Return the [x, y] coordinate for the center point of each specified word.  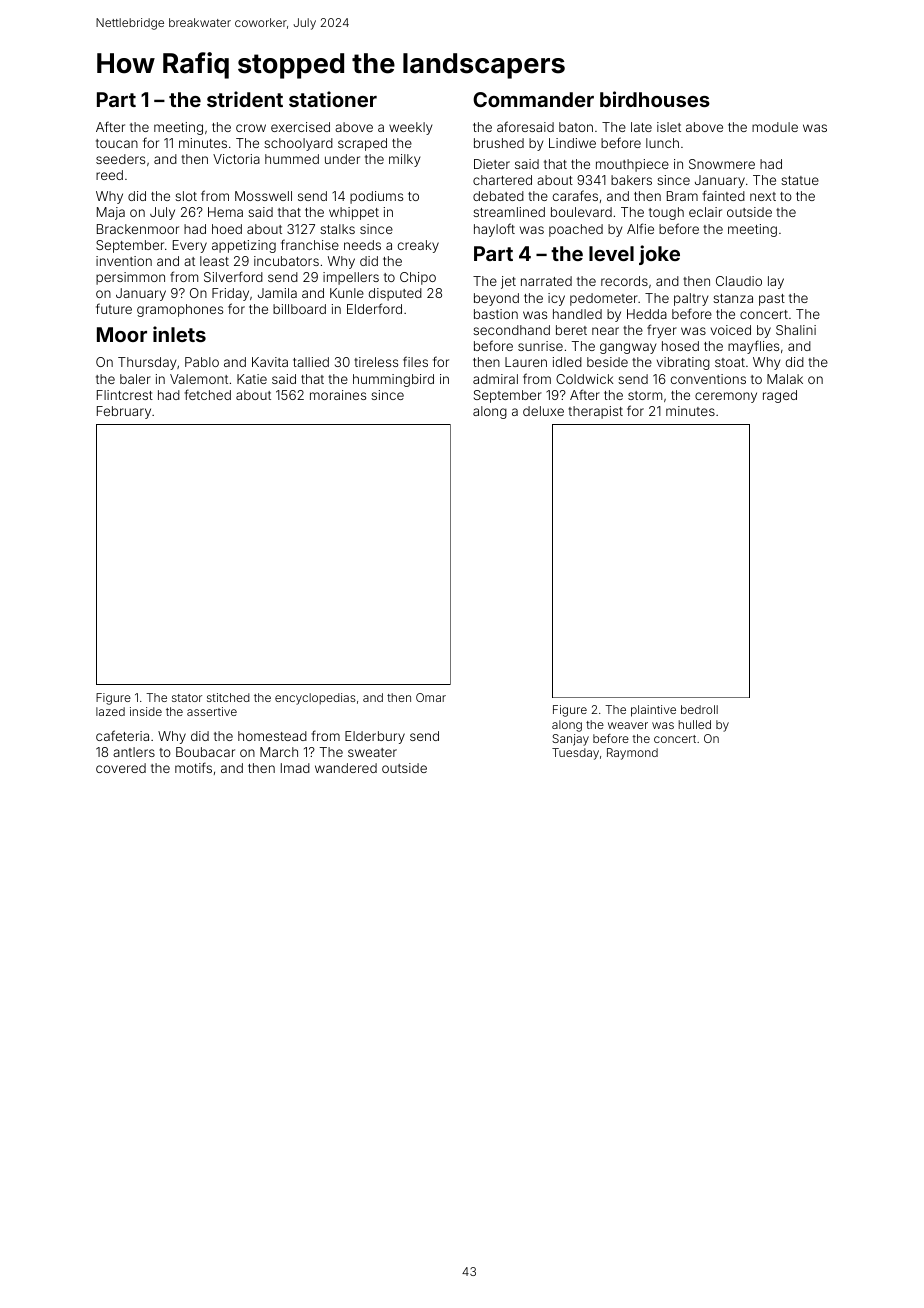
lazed [110, 711]
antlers [134, 752]
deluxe [543, 411]
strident [245, 99]
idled [567, 362]
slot [186, 196]
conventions [708, 379]
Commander [533, 99]
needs [362, 245]
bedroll [699, 709]
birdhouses [655, 99]
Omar [431, 697]
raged [780, 396]
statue [800, 180]
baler [135, 379]
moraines [338, 395]
